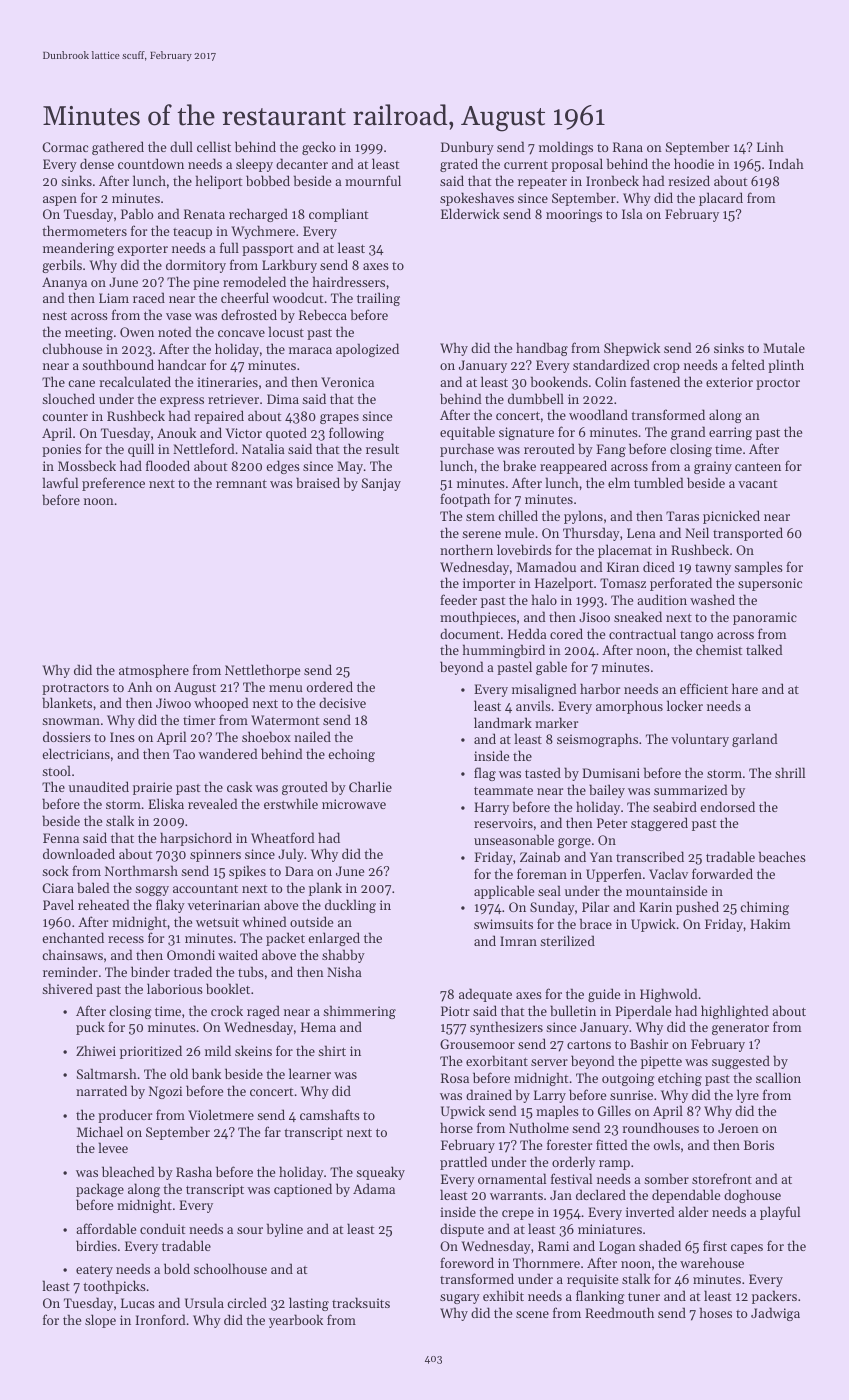 Image resolution: width=849 pixels, height=1400 pixels. Describe the element at coordinates (381, 484) in the image. I see `Sanjay` at that location.
